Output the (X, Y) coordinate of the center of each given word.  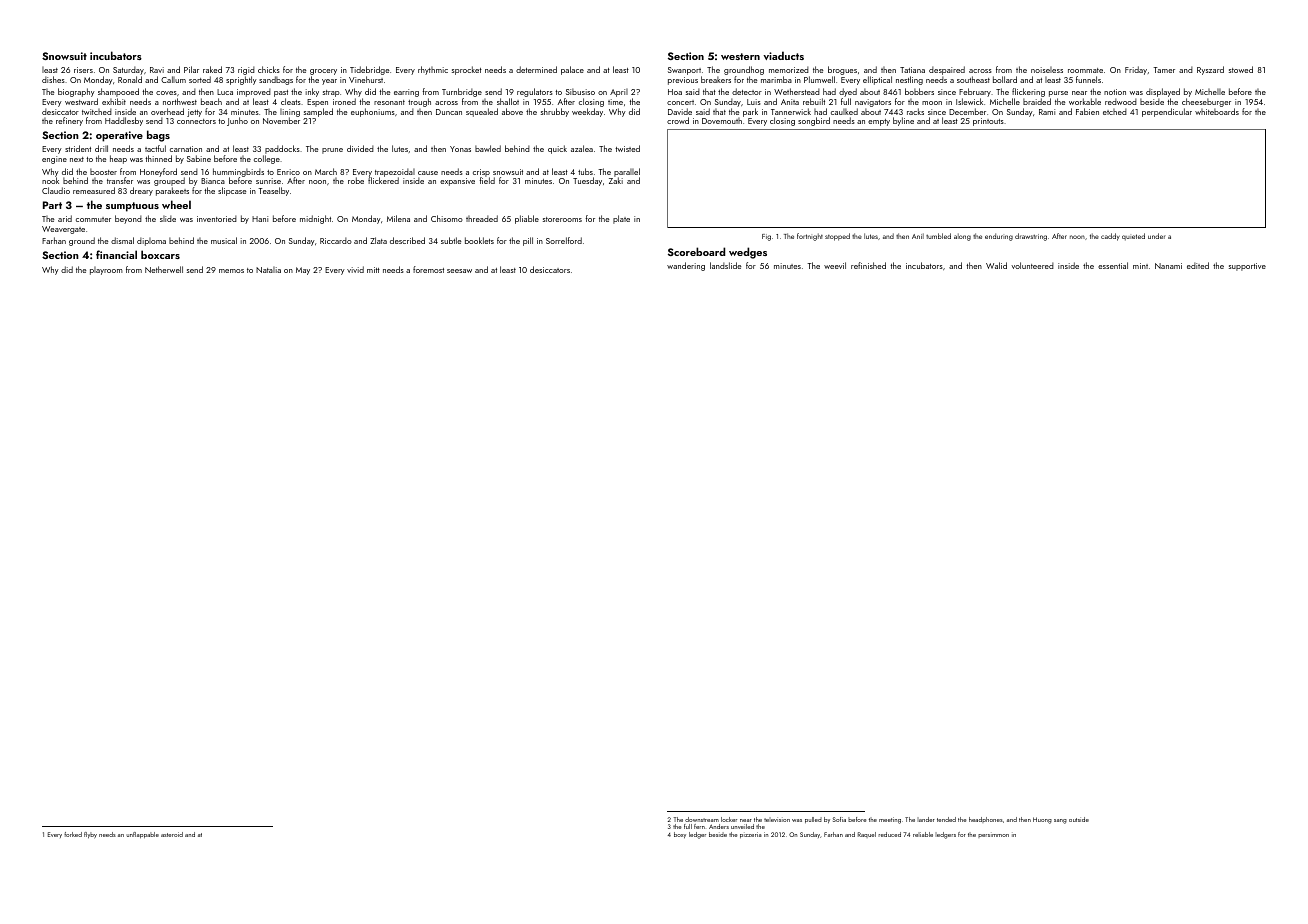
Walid (996, 265)
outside (1079, 819)
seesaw (459, 271)
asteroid (172, 834)
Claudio (56, 190)
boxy (680, 835)
